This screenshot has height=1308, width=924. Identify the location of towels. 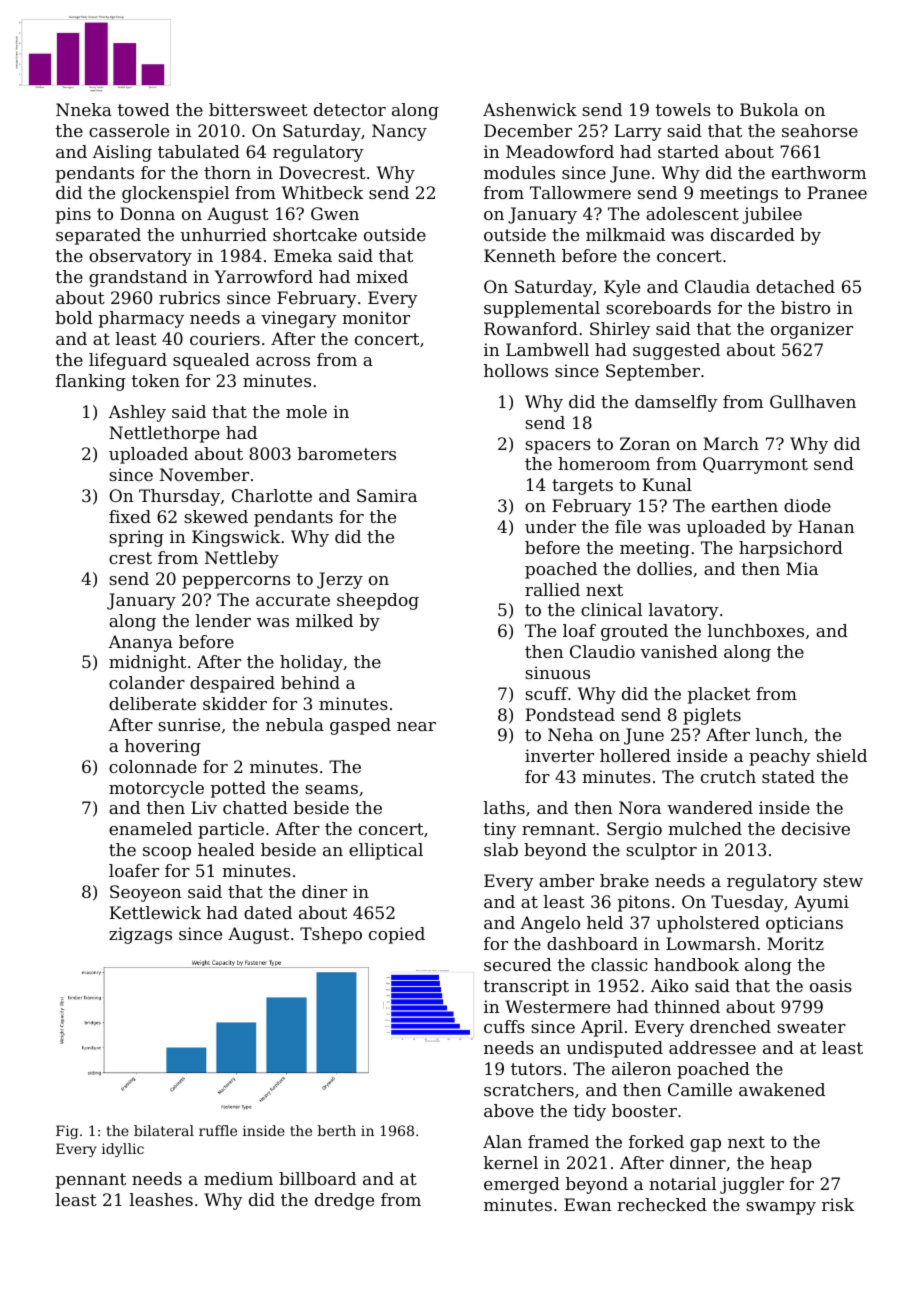
(683, 109).
